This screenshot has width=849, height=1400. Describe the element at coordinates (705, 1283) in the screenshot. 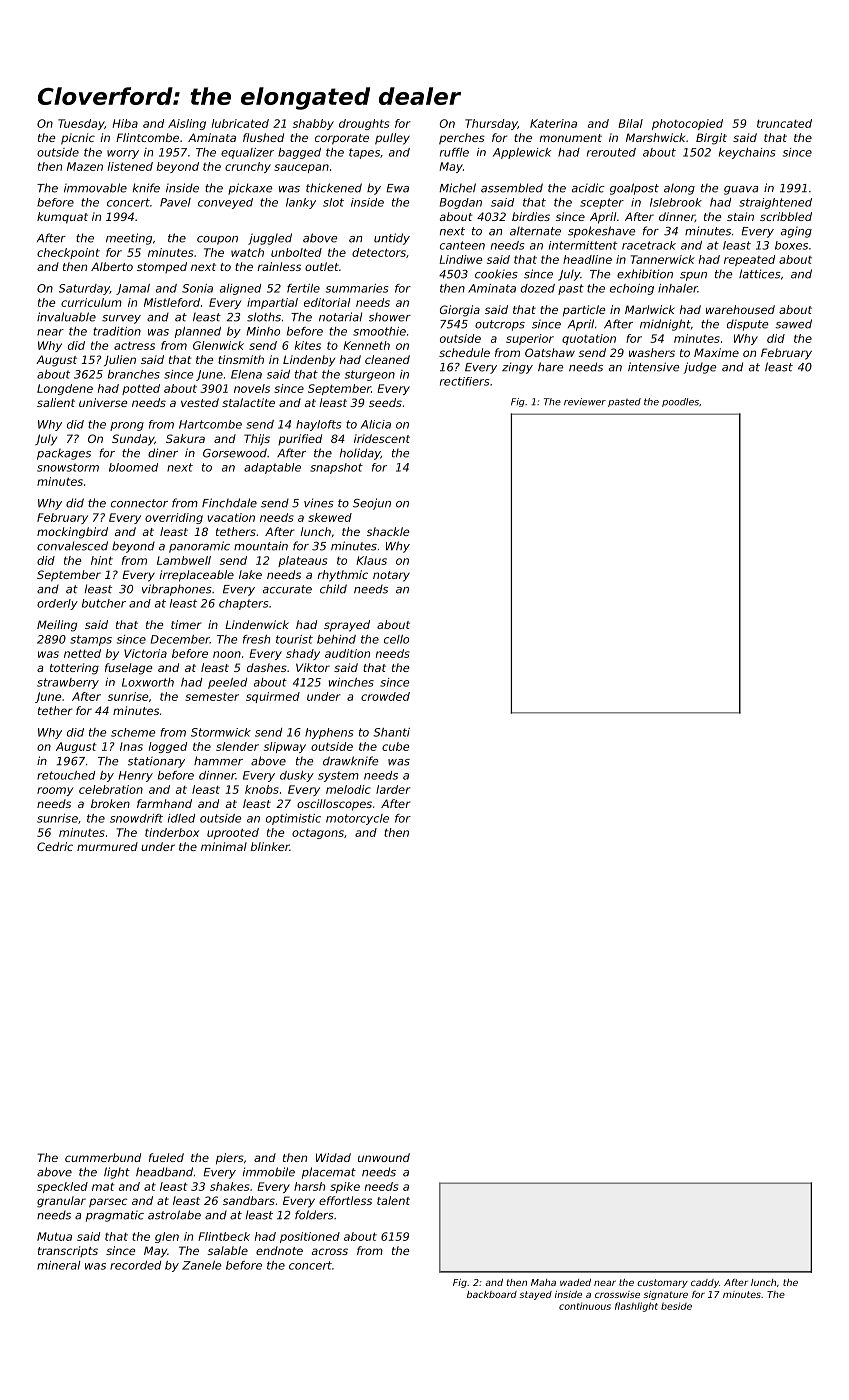

I see `caddy` at that location.
